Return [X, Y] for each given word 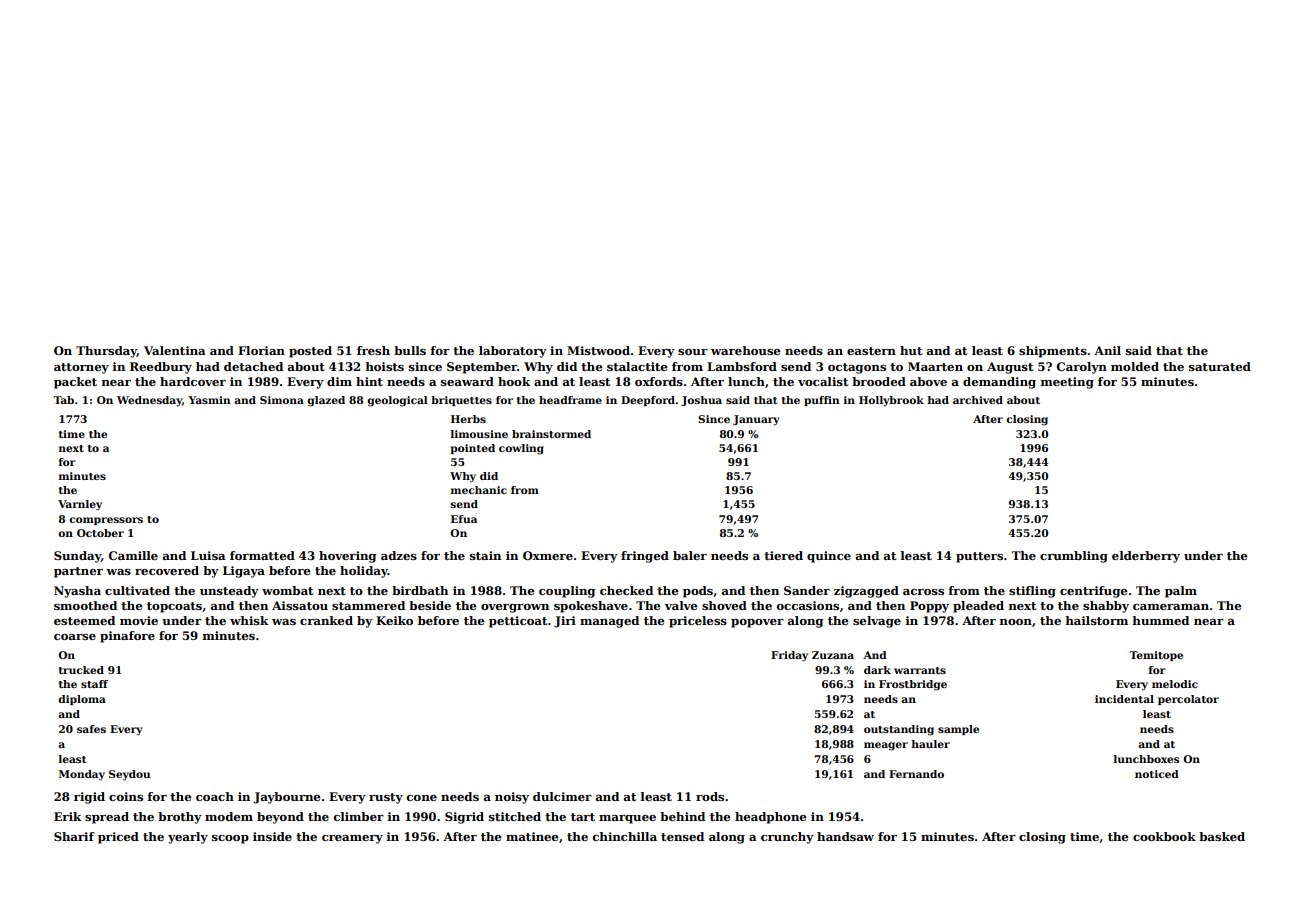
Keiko [394, 620]
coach [215, 796]
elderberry [1146, 557]
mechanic [479, 490]
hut [911, 350]
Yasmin [209, 400]
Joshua [701, 401]
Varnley [80, 505]
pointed [472, 449]
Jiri [565, 622]
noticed [1157, 774]
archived [978, 400]
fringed [645, 557]
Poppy [929, 607]
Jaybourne [286, 798]
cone [422, 798]
